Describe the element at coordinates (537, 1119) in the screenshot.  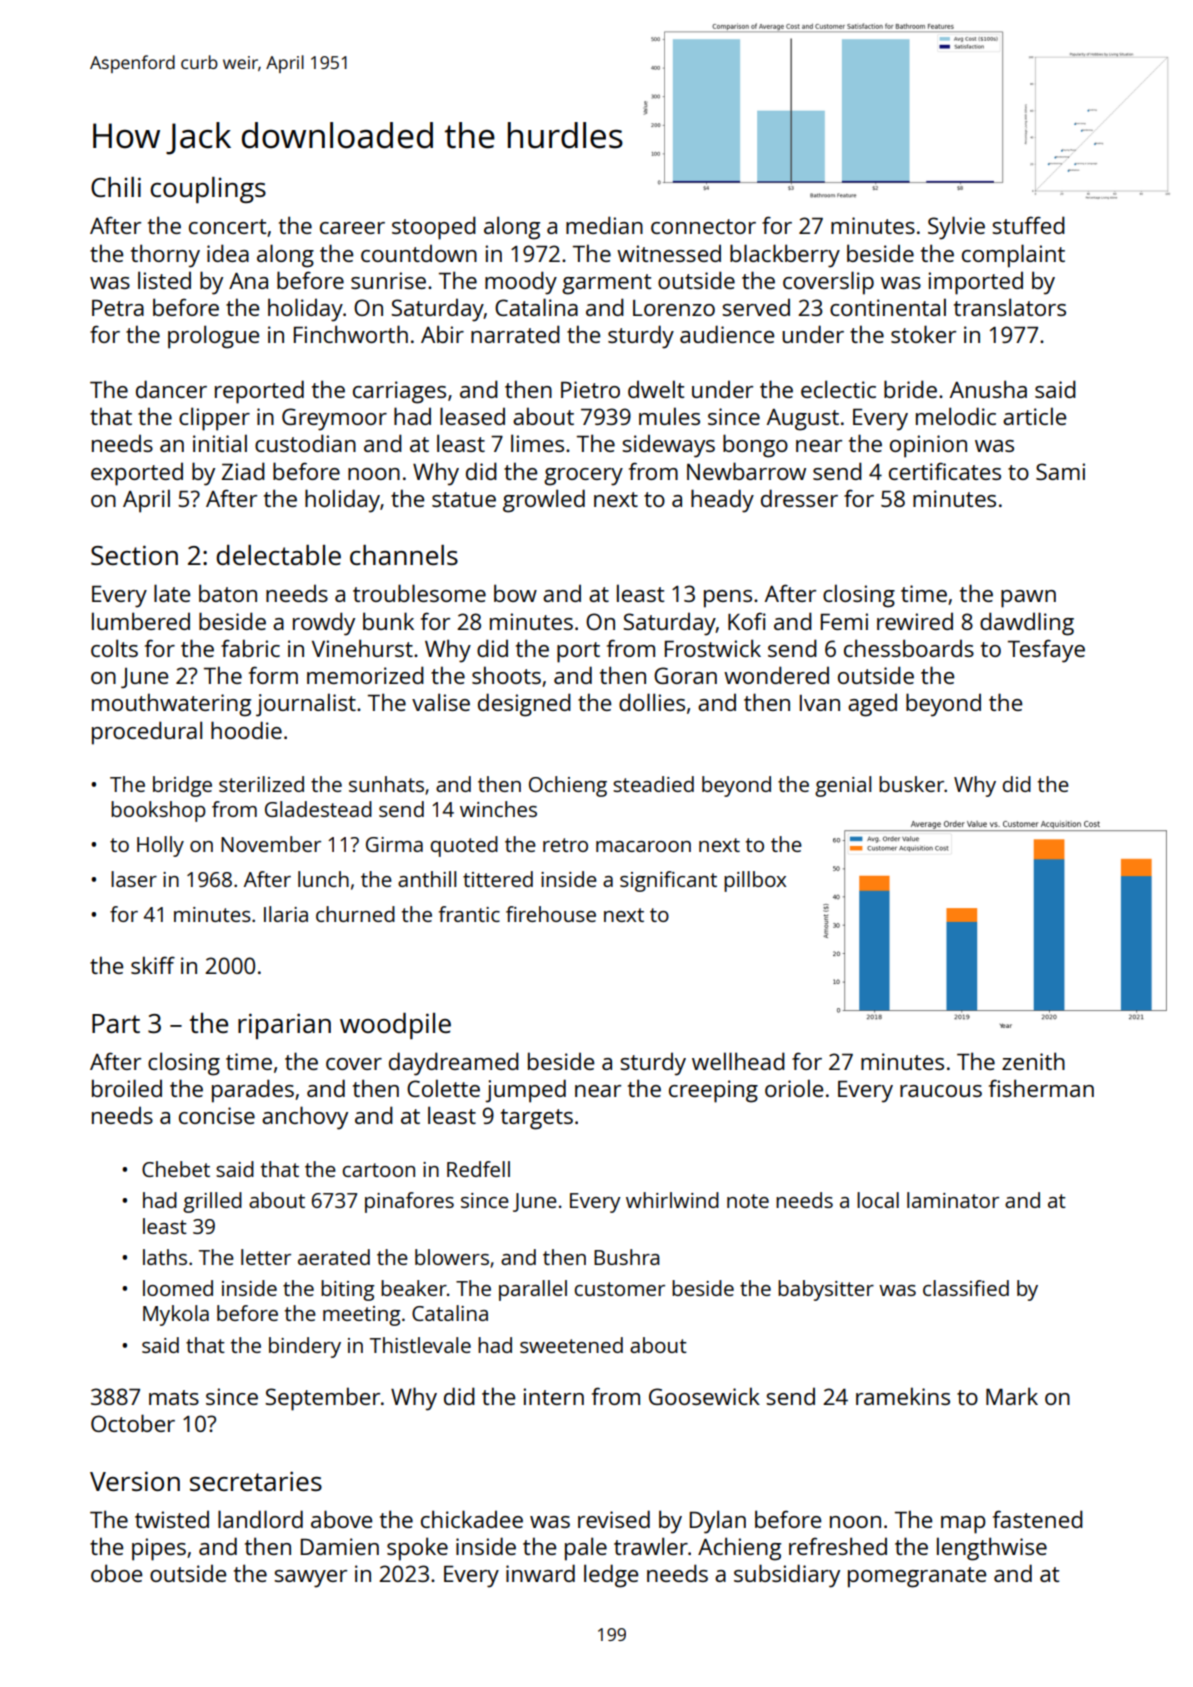
I see `targets` at that location.
